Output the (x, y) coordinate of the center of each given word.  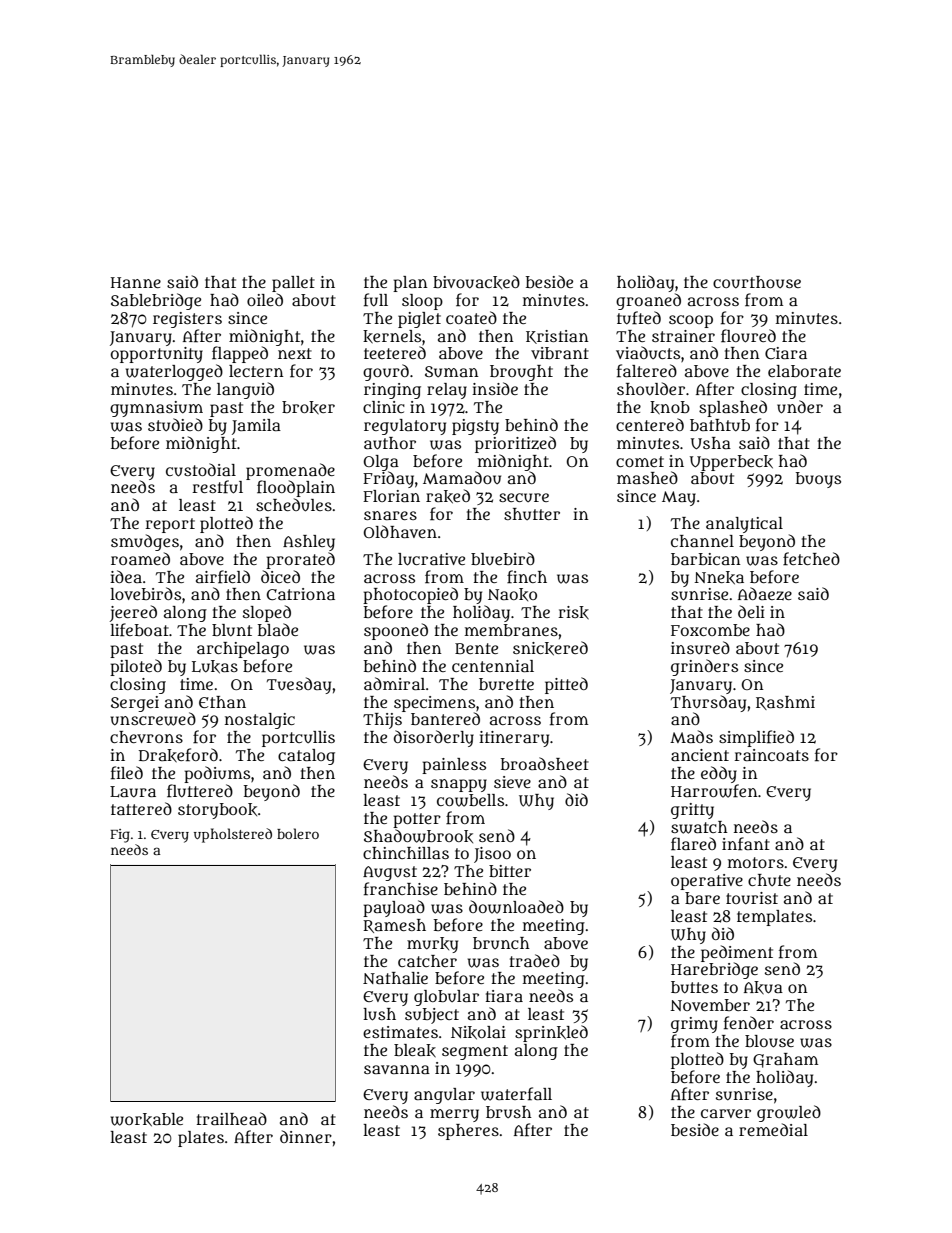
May (679, 498)
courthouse (757, 282)
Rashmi (785, 703)
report (170, 525)
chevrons (146, 737)
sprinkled (551, 1033)
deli (751, 611)
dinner (306, 1136)
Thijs (382, 721)
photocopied (410, 595)
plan (410, 284)
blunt (232, 630)
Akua (763, 988)
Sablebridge (156, 301)
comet (640, 461)
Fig (120, 836)
